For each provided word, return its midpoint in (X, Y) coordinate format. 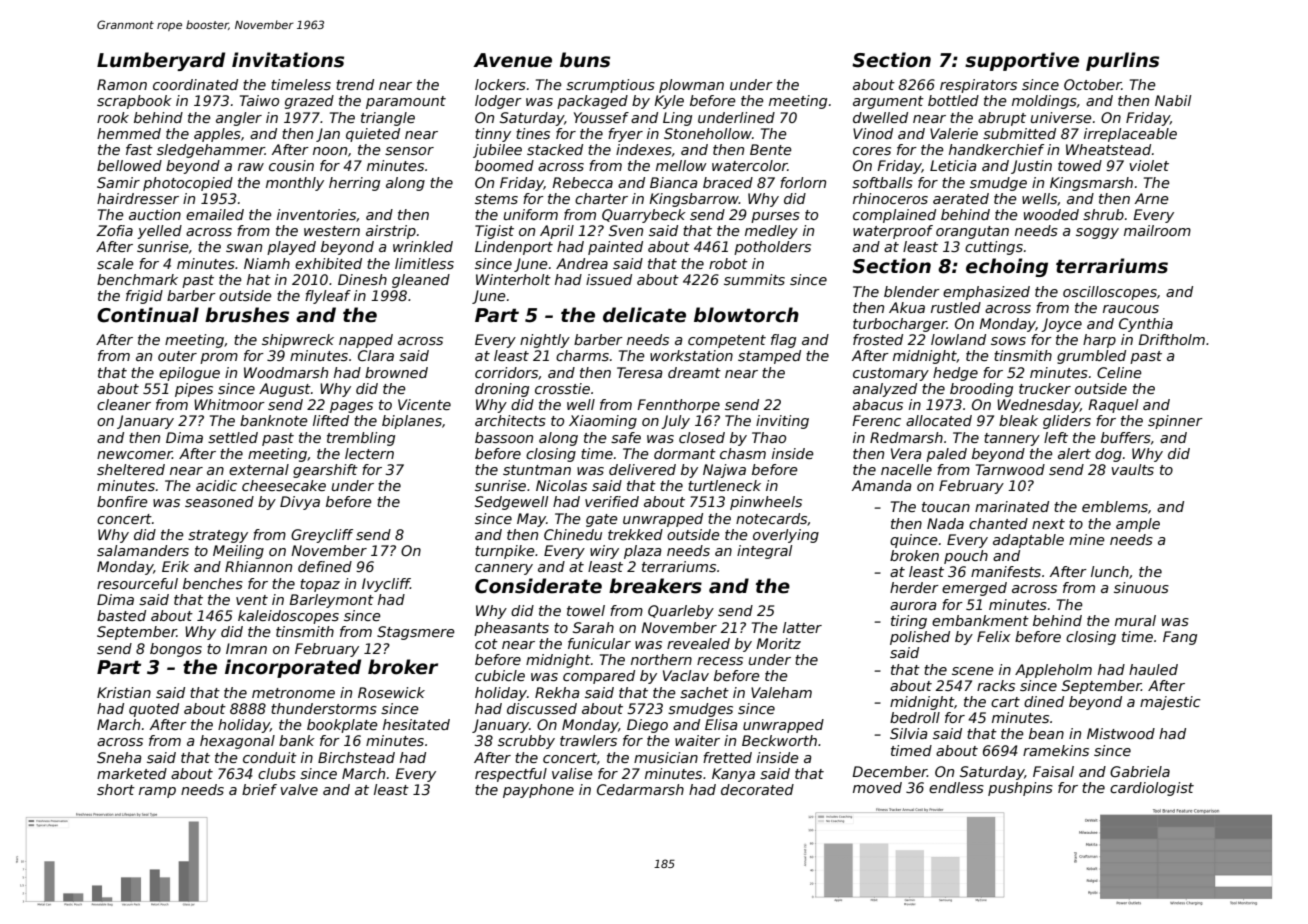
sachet (704, 692)
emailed (215, 214)
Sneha (119, 757)
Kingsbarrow (694, 200)
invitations (288, 60)
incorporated (293, 668)
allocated (939, 420)
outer (177, 356)
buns (585, 60)
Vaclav (686, 675)
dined (1044, 701)
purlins (1122, 61)
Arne (1152, 198)
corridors (507, 373)
